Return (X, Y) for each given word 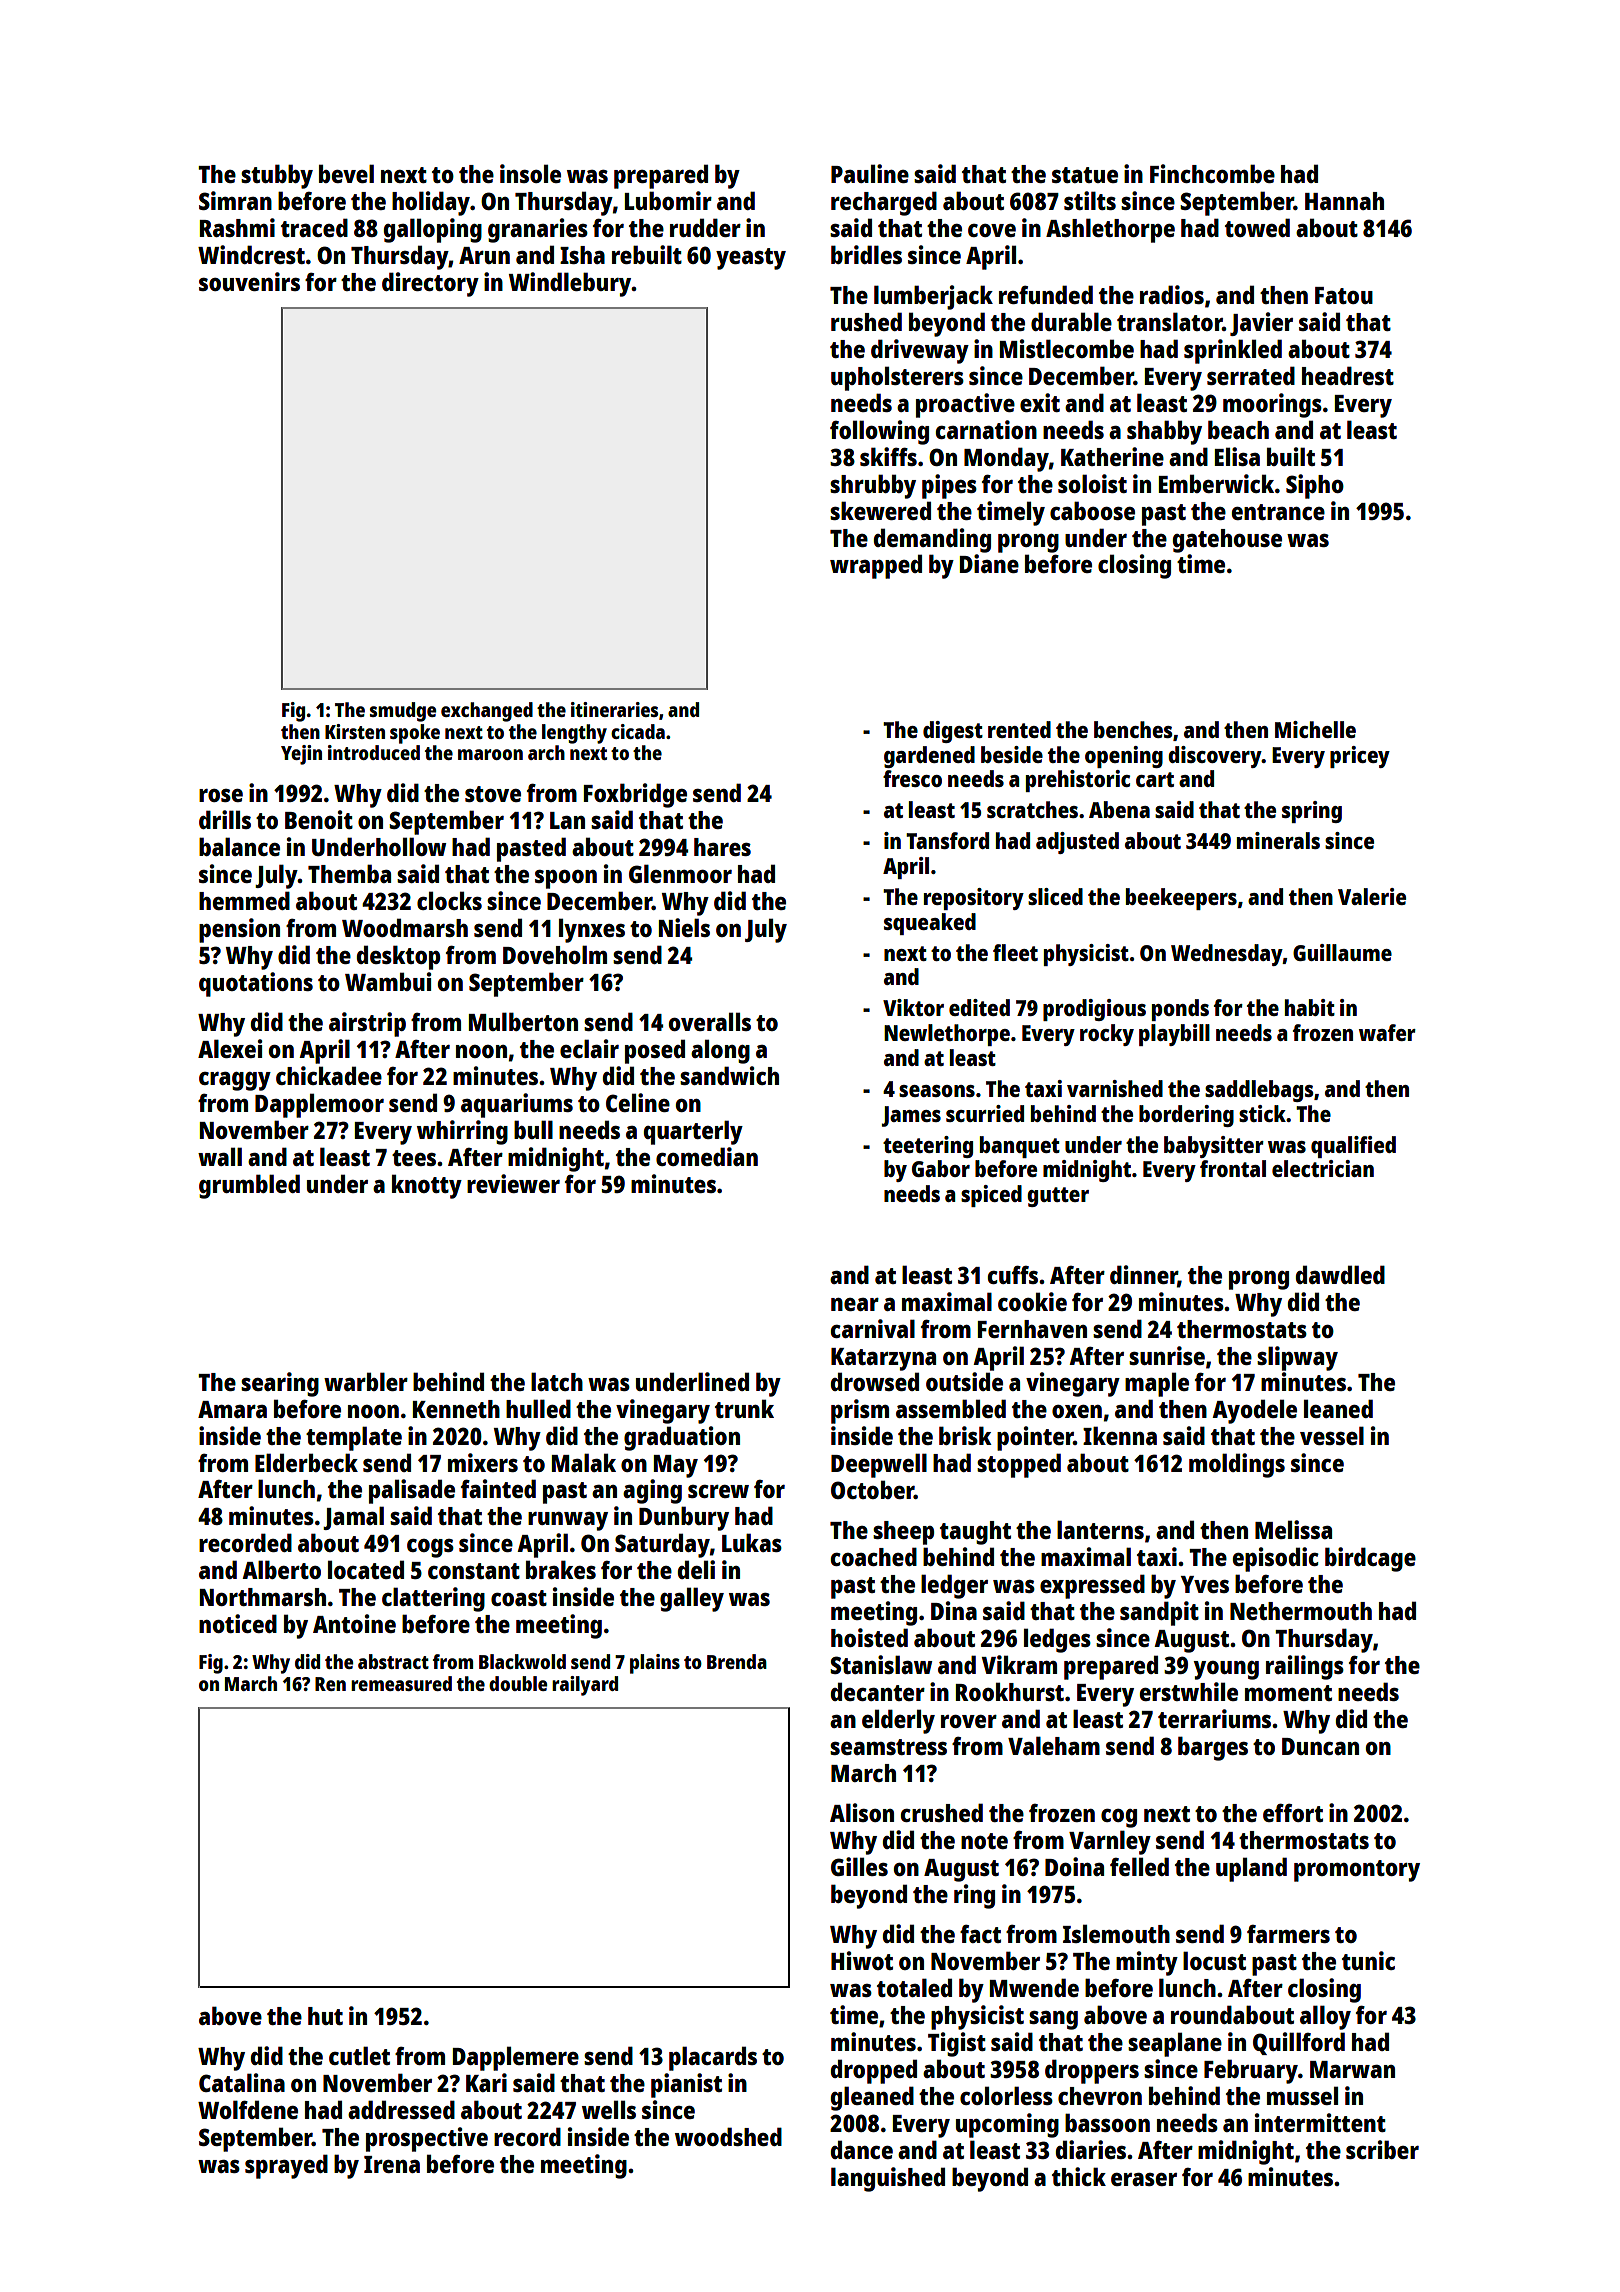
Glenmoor (680, 873)
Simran (235, 200)
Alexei (230, 1048)
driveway (920, 351)
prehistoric (1078, 781)
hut (325, 2016)
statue (1085, 175)
